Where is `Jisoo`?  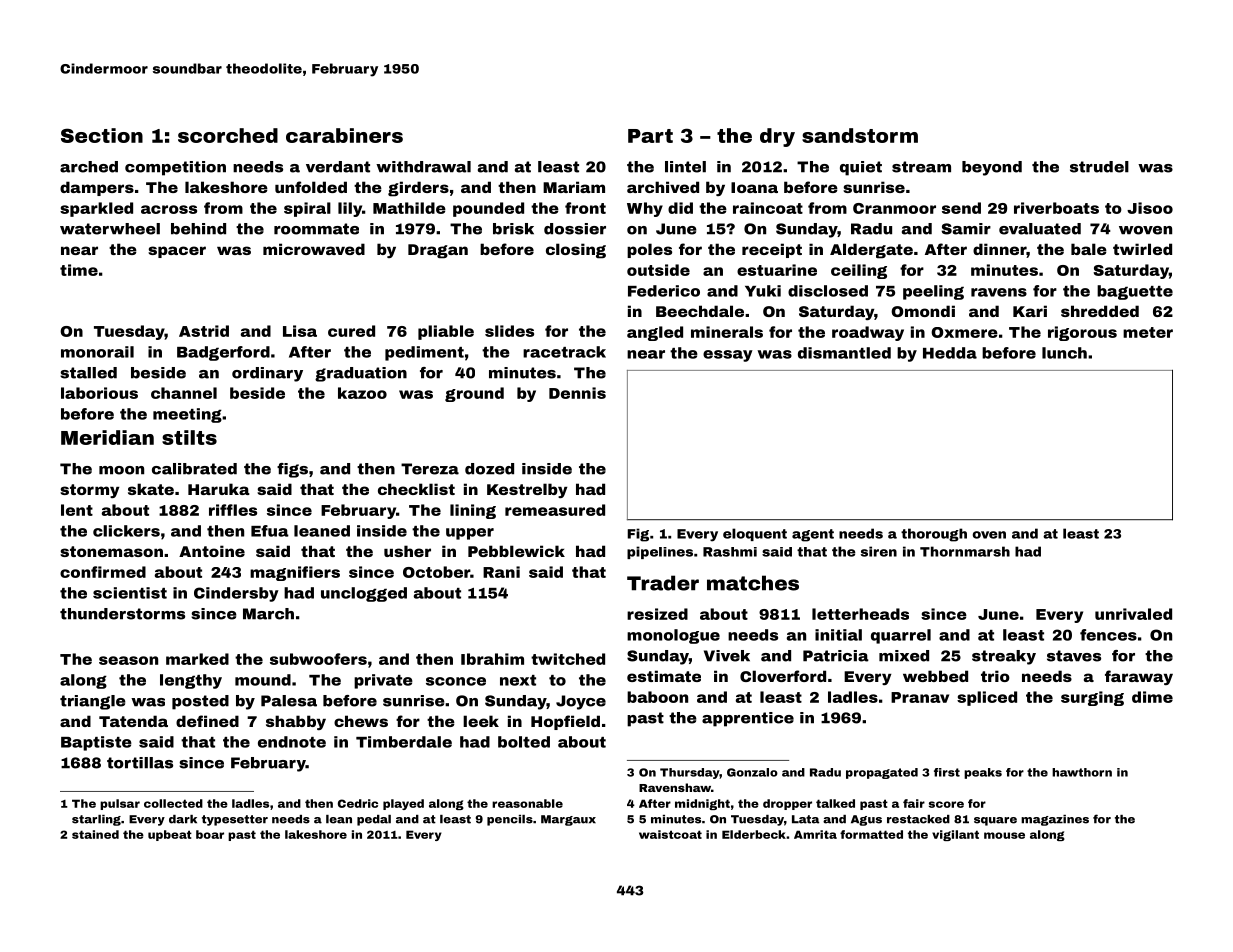
Jisoo is located at coordinates (1150, 208).
